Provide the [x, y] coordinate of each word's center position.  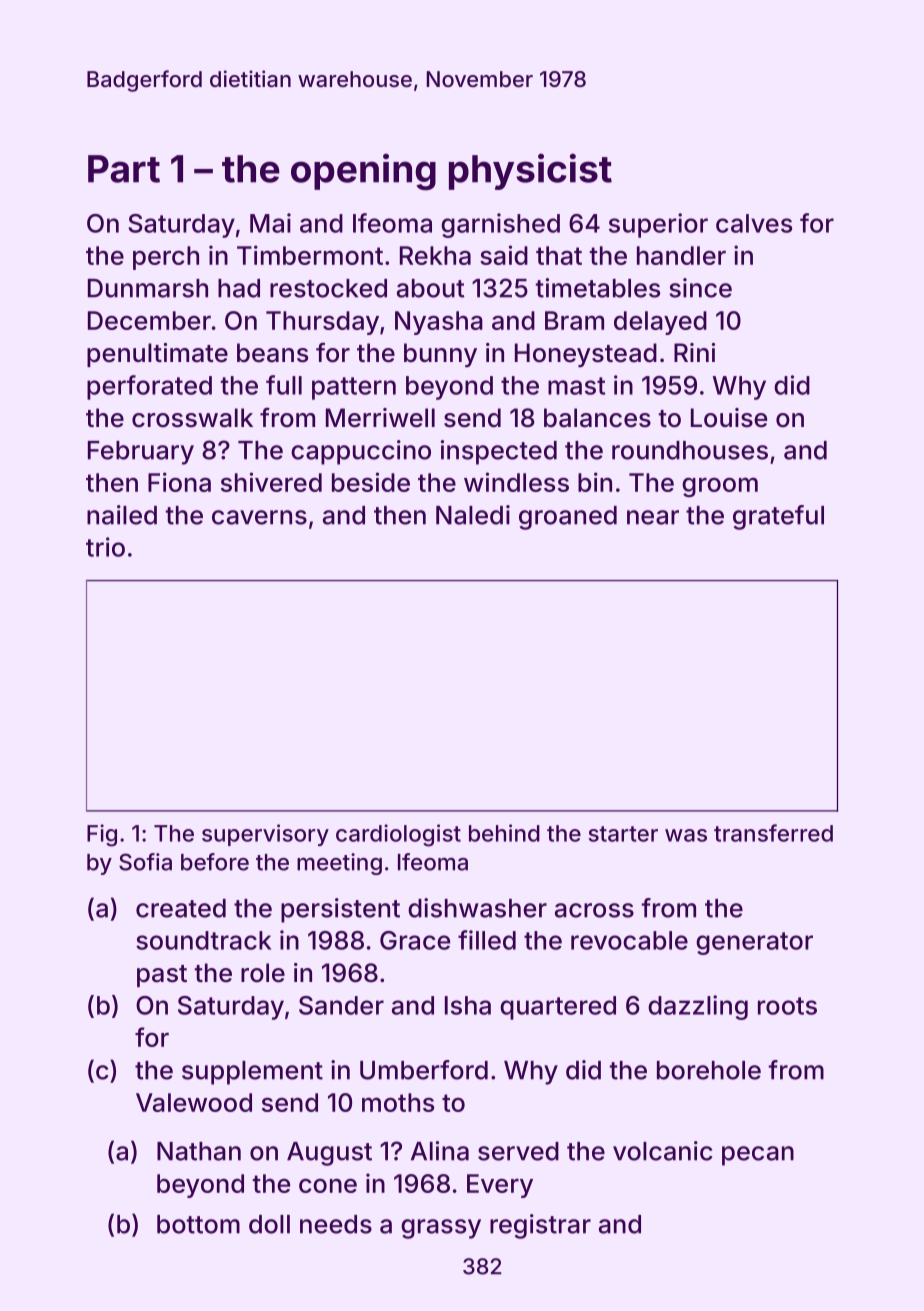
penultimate [157, 355]
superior [658, 225]
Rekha [435, 255]
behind [504, 833]
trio [105, 547]
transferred [773, 833]
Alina [440, 1151]
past [162, 976]
